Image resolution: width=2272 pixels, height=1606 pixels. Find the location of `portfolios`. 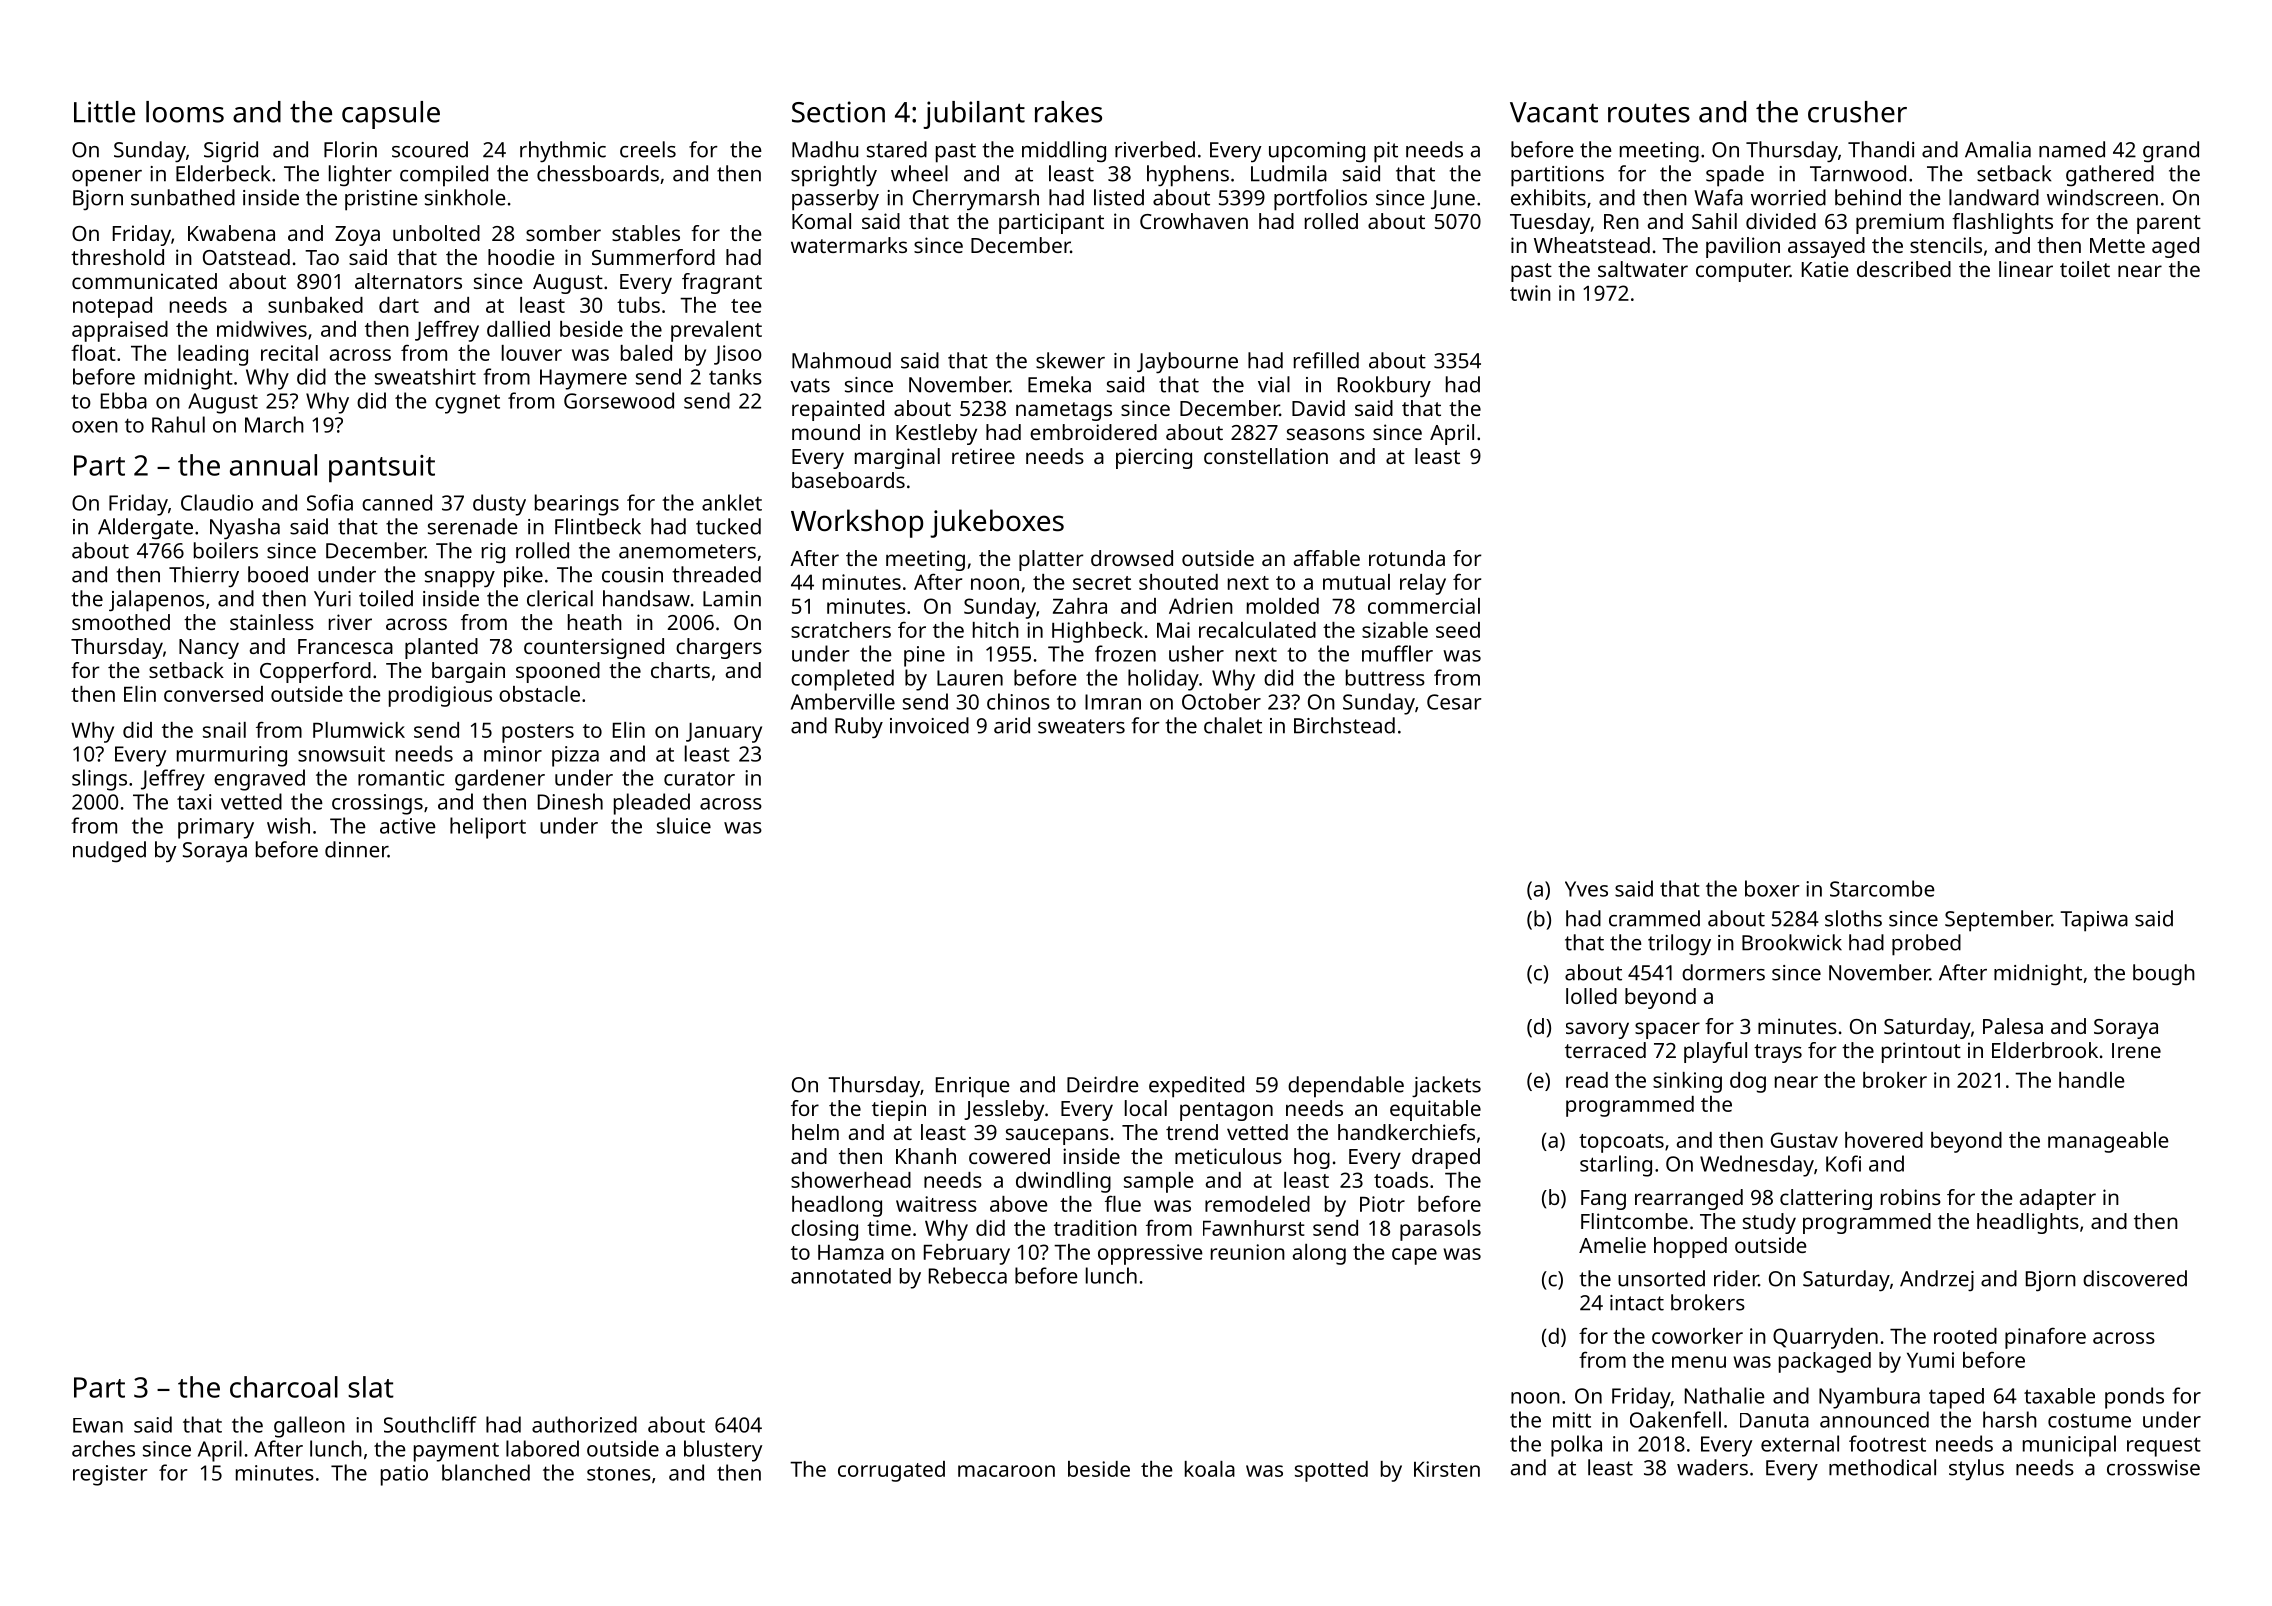

portfolios is located at coordinates (1320, 200).
